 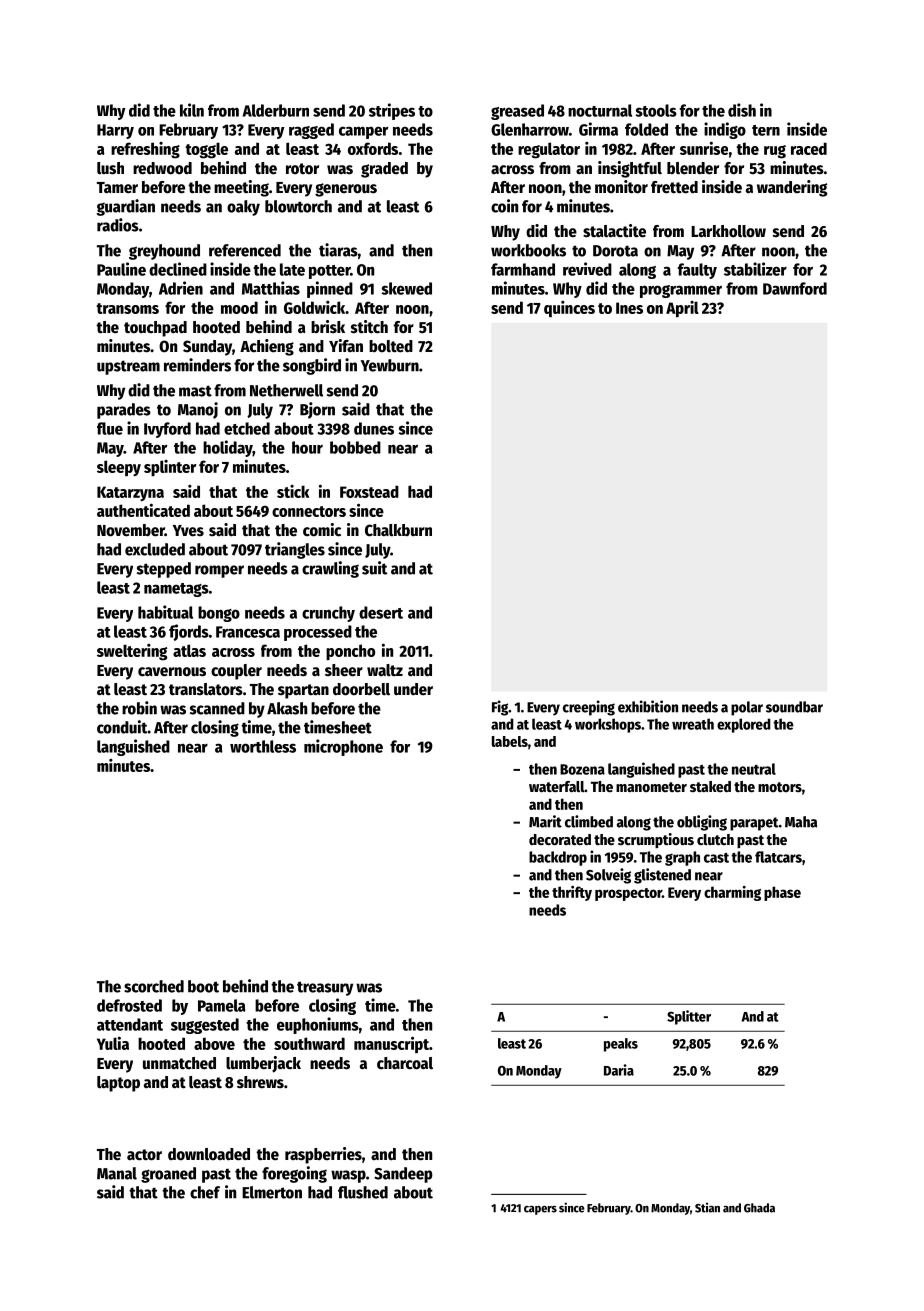 I want to click on phase, so click(x=782, y=893).
